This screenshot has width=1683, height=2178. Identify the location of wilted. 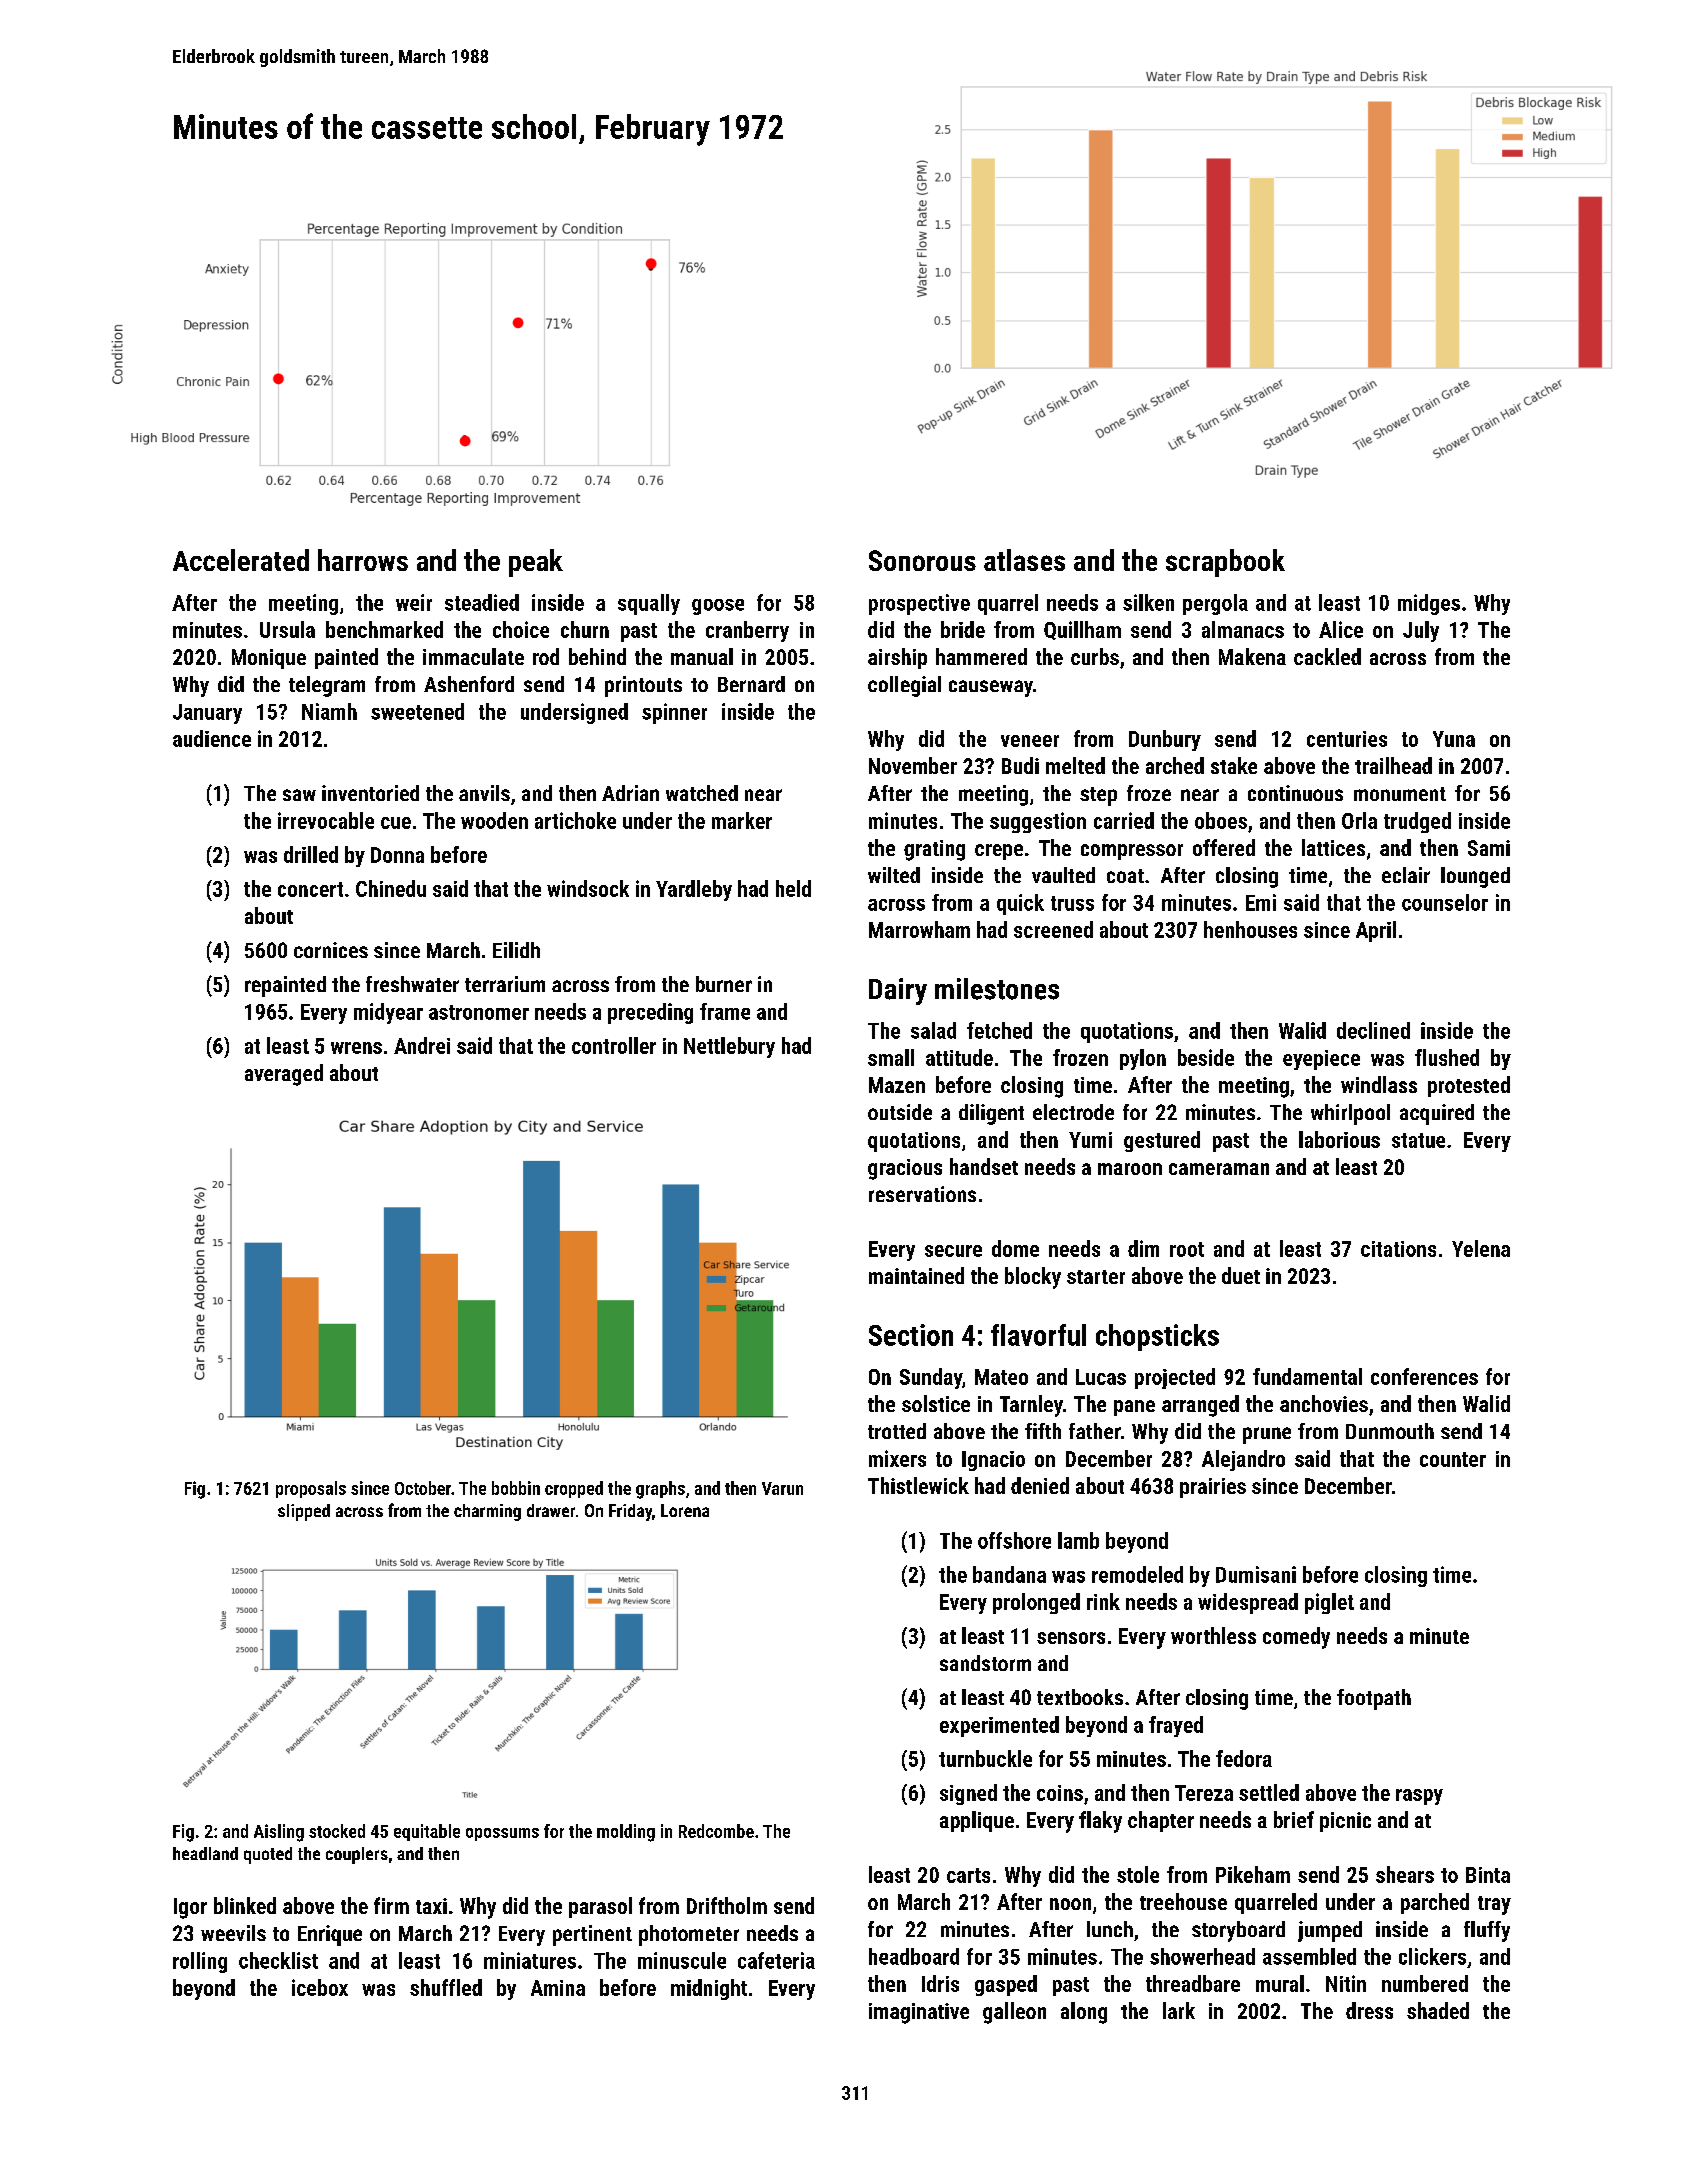
(894, 875).
